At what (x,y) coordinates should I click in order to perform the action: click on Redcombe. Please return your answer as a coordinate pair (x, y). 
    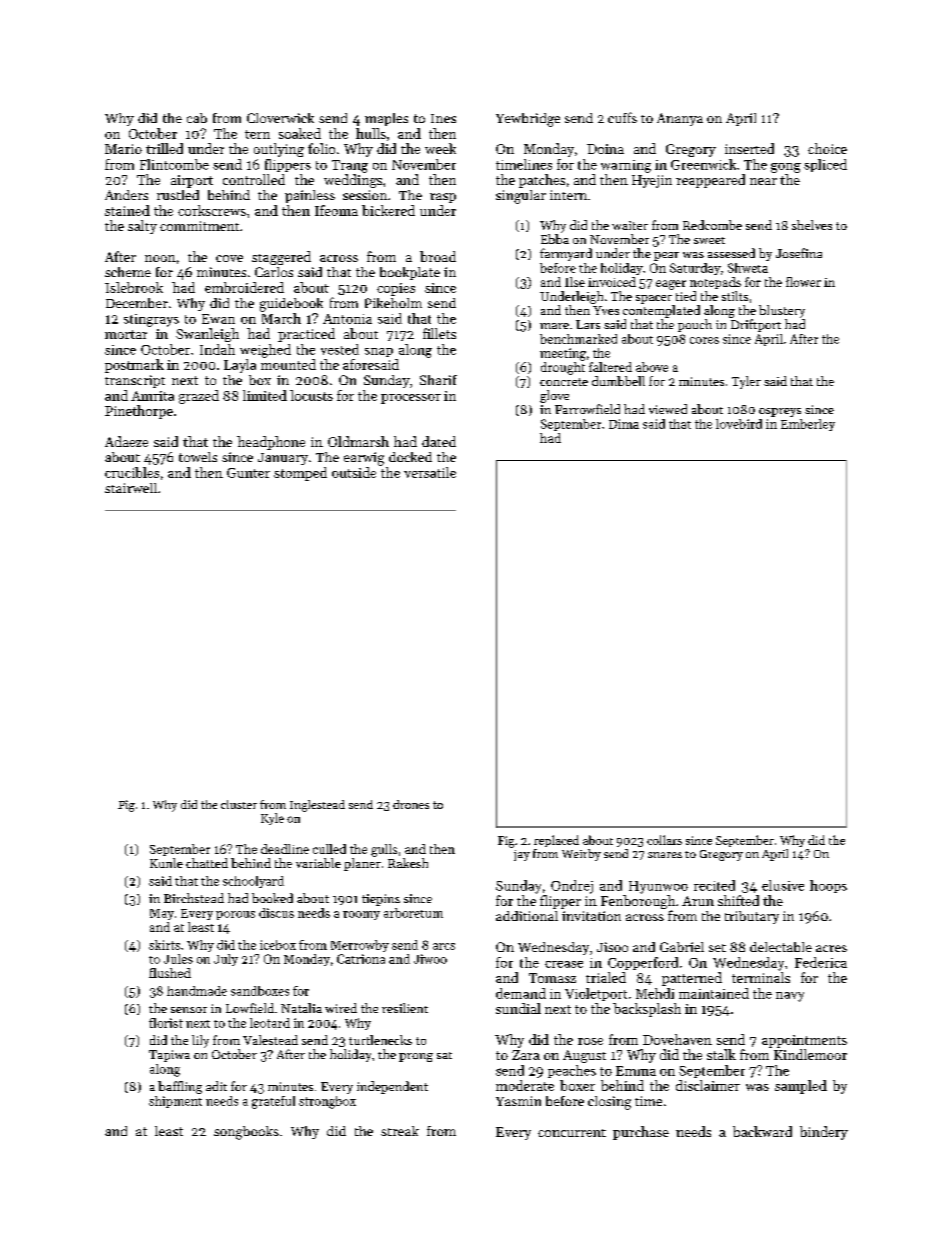
    Looking at the image, I should click on (712, 225).
